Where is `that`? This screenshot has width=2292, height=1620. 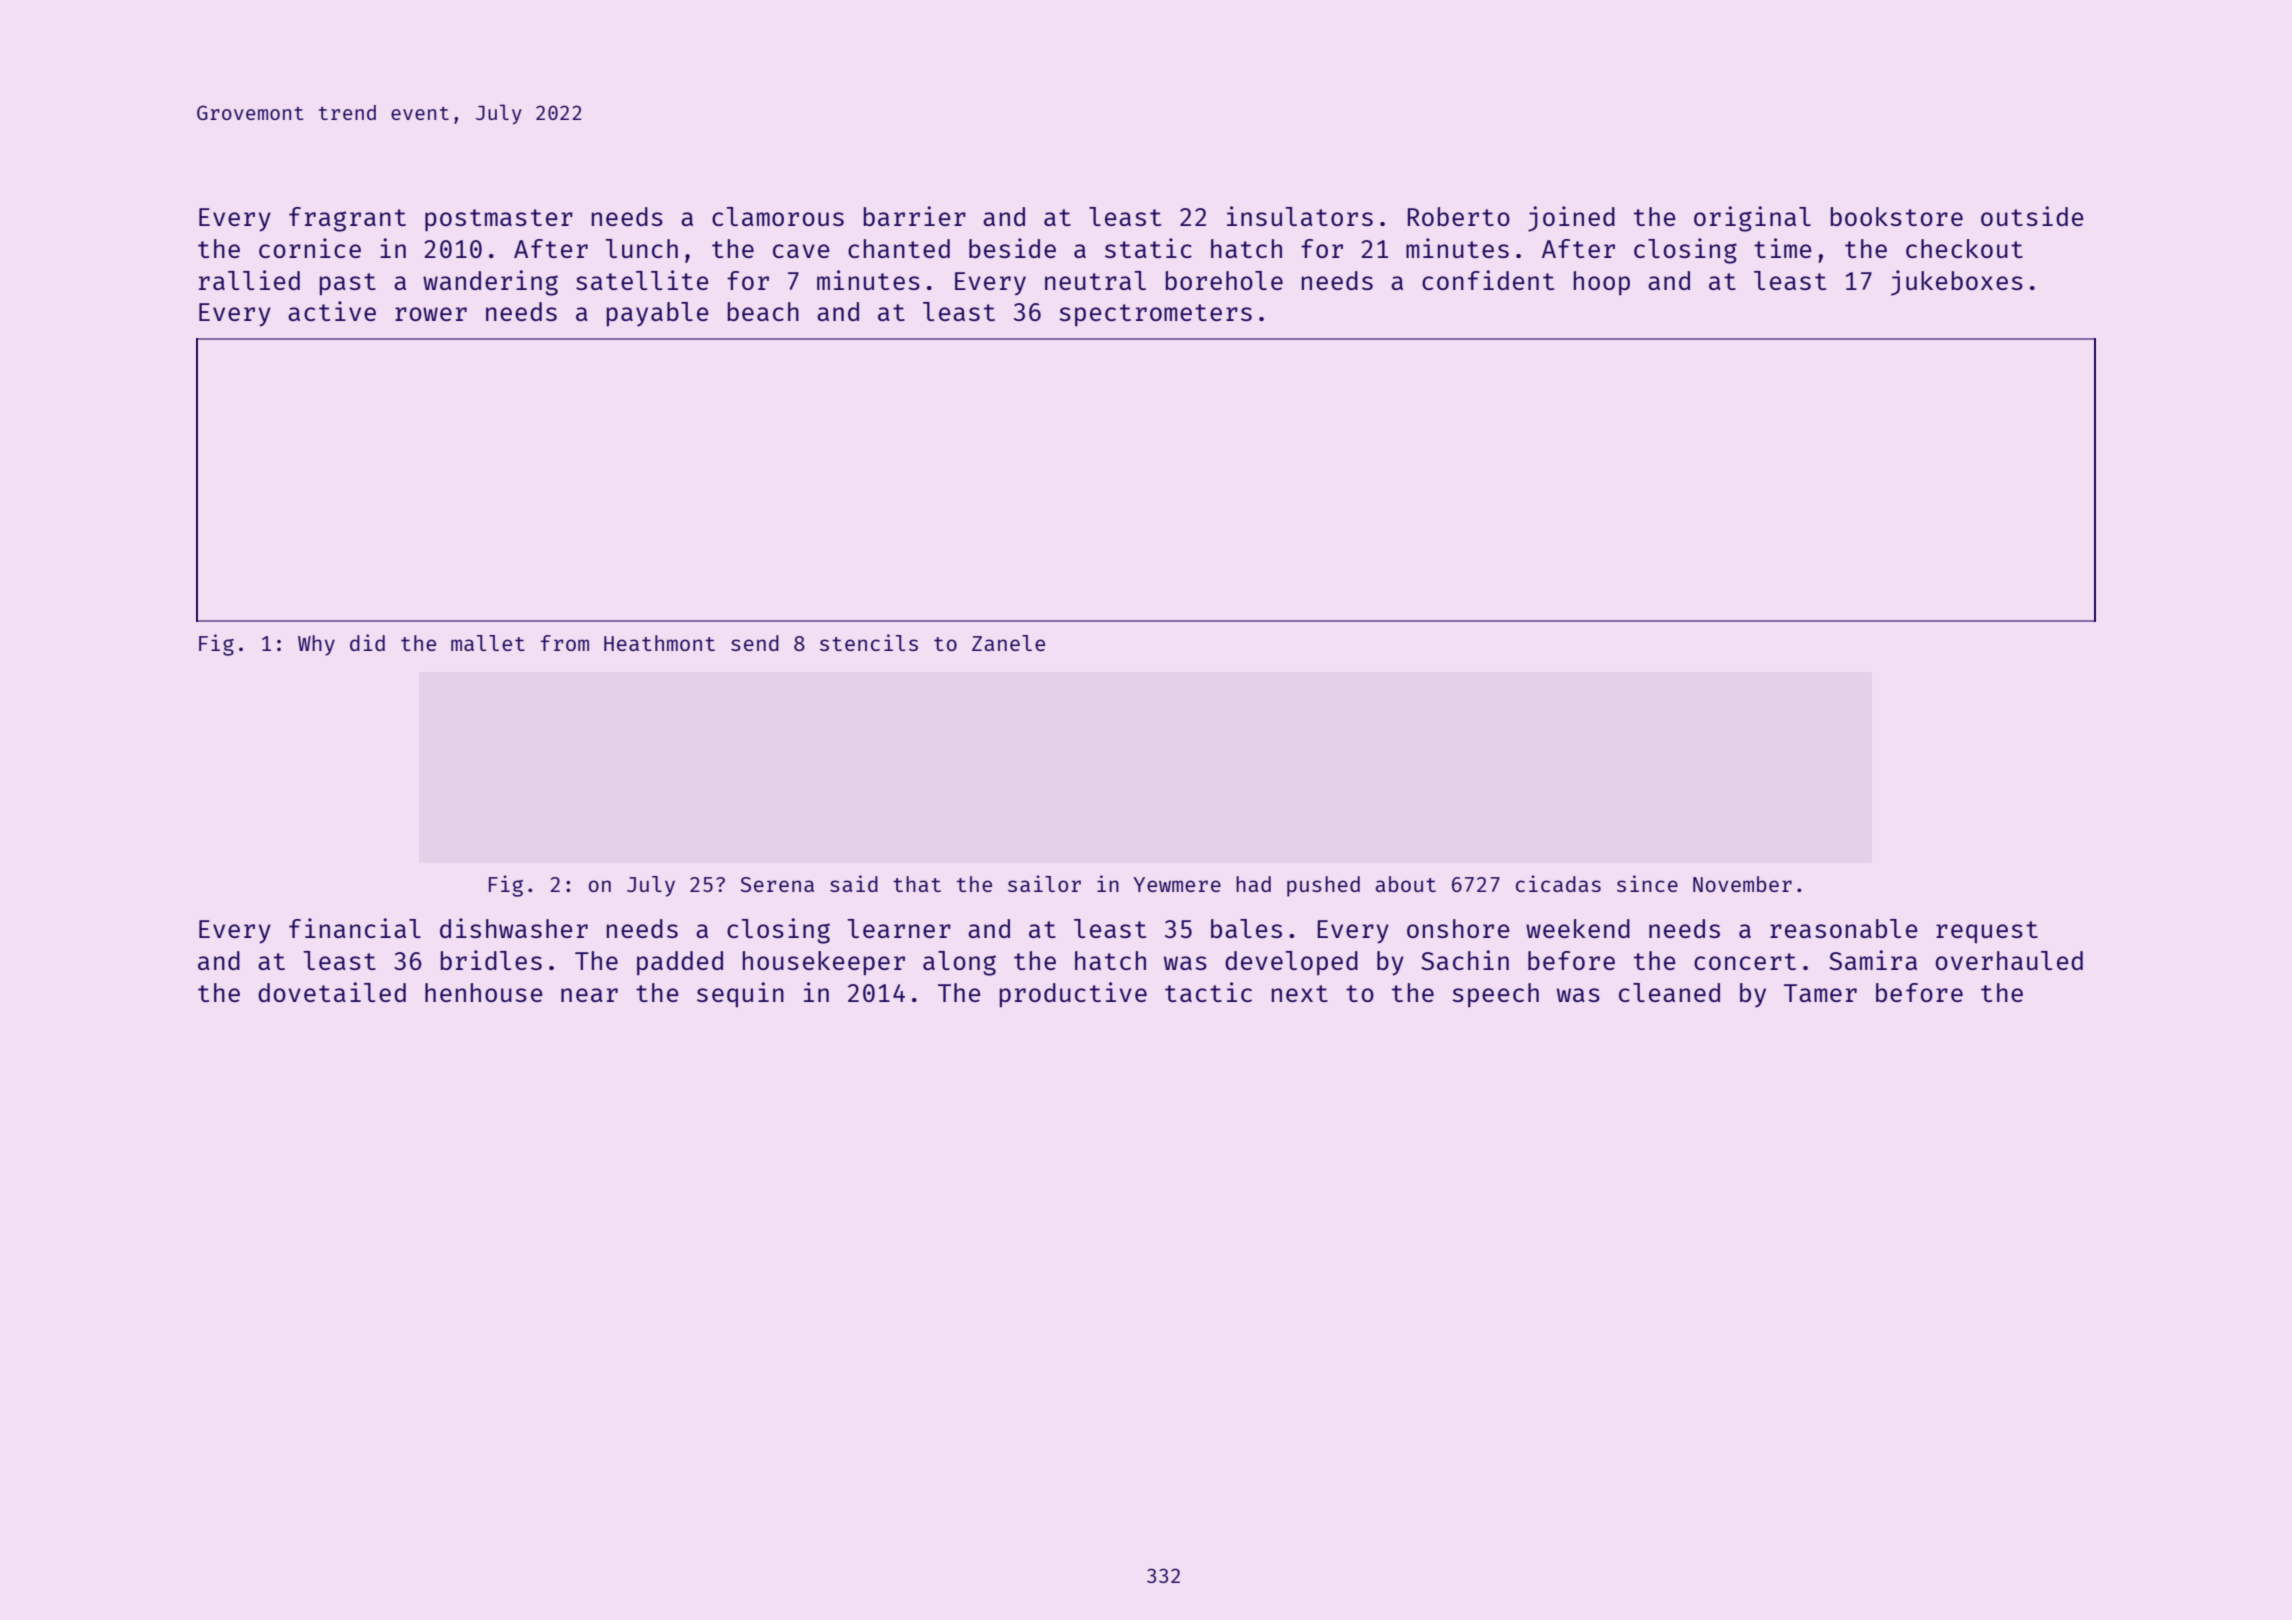 that is located at coordinates (917, 884).
